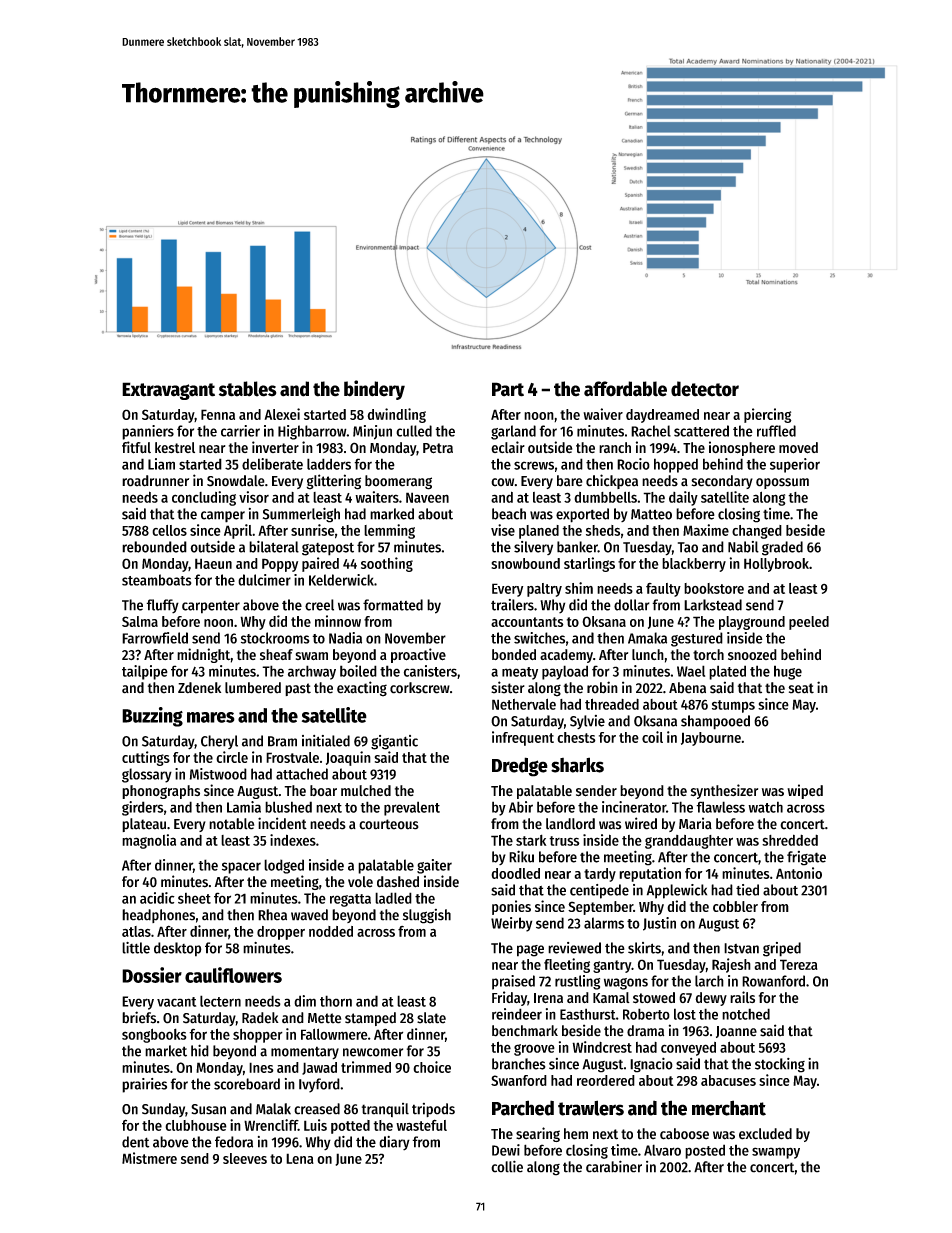  I want to click on collie, so click(507, 1166).
